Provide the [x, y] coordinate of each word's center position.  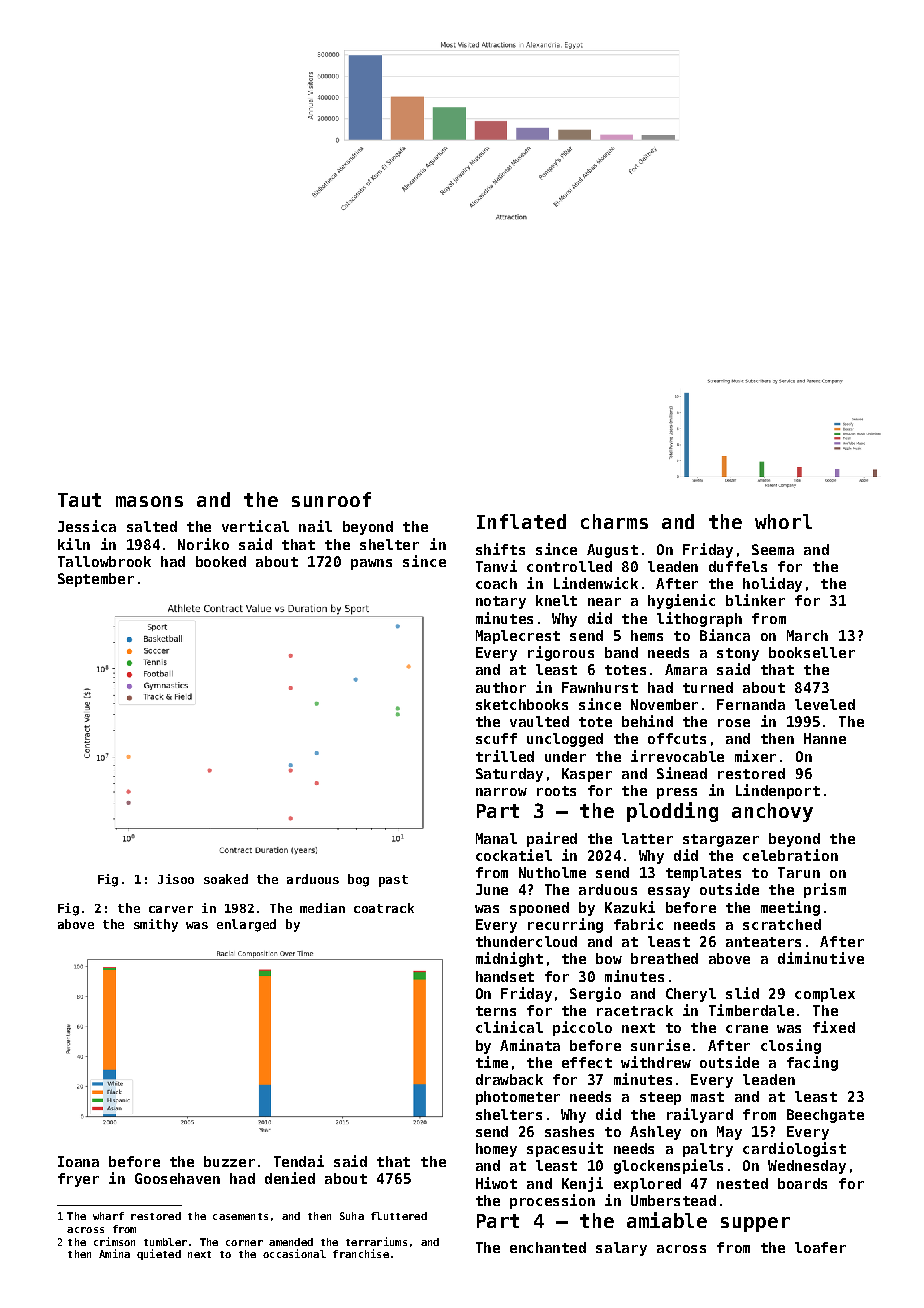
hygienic [681, 601]
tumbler [165, 1242]
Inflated [521, 521]
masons [149, 501]
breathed [664, 958]
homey [496, 1150]
